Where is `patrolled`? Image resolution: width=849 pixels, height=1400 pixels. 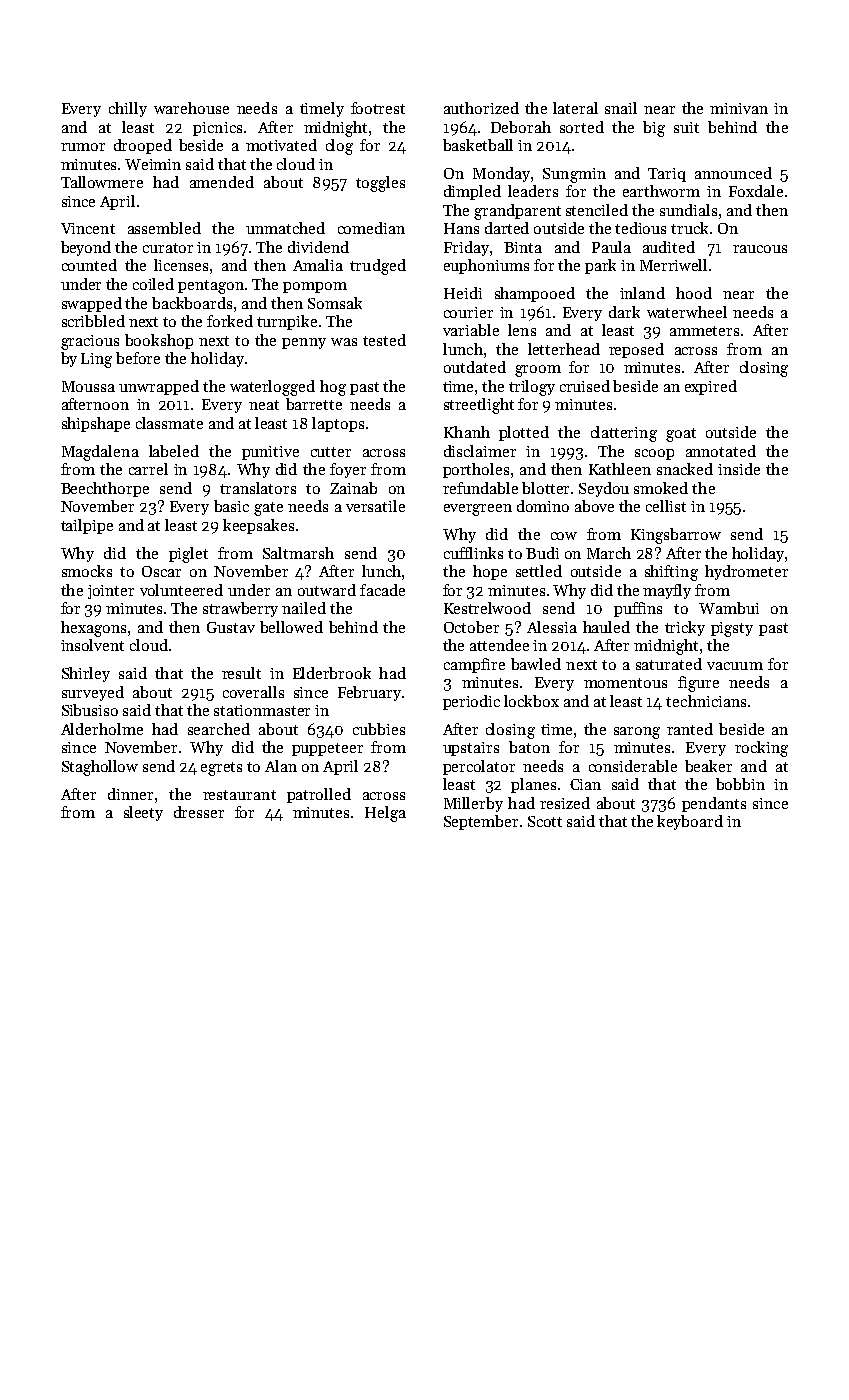 patrolled is located at coordinates (319, 795).
